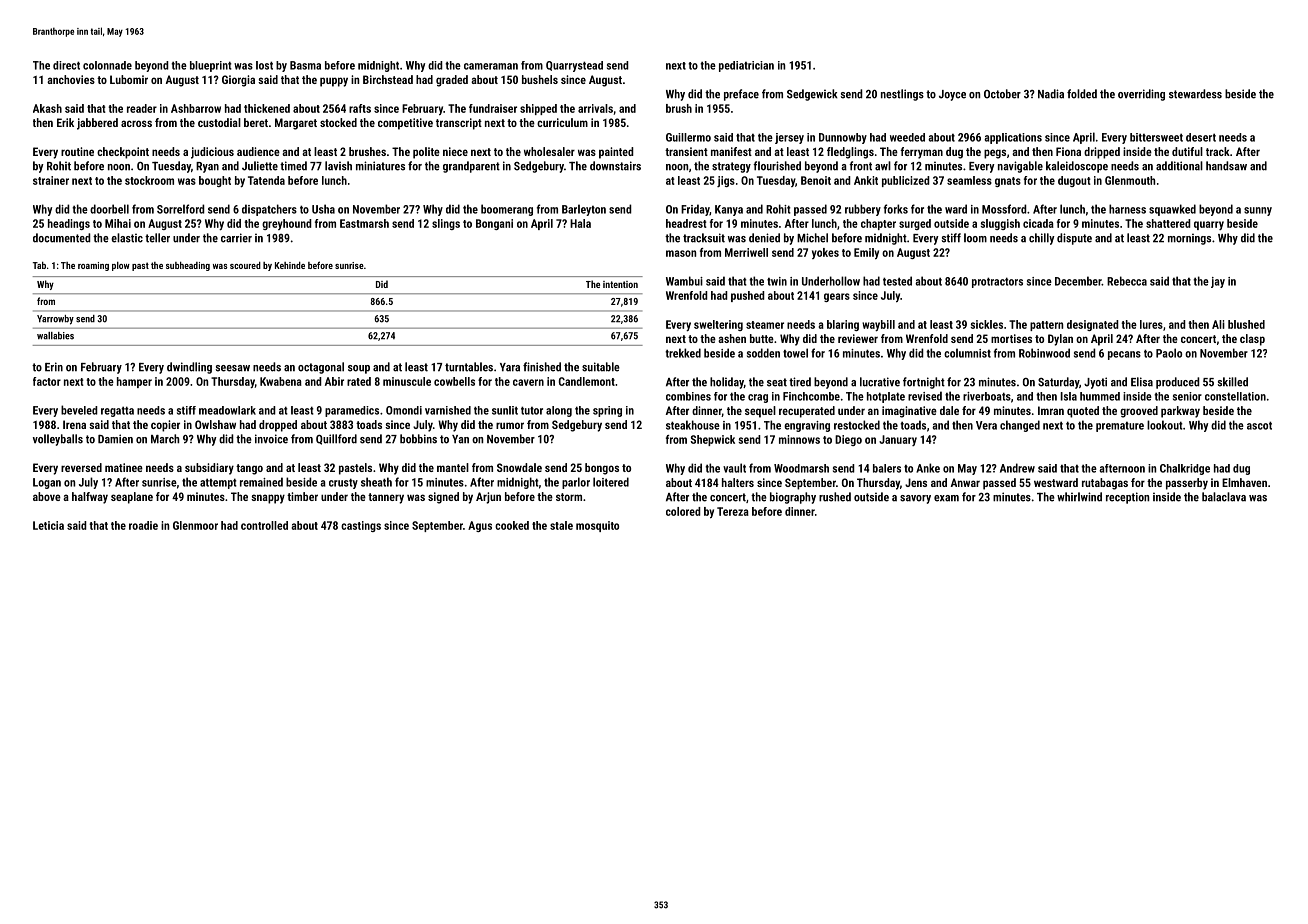  What do you see at coordinates (746, 66) in the image?
I see `pediatrician` at bounding box center [746, 66].
